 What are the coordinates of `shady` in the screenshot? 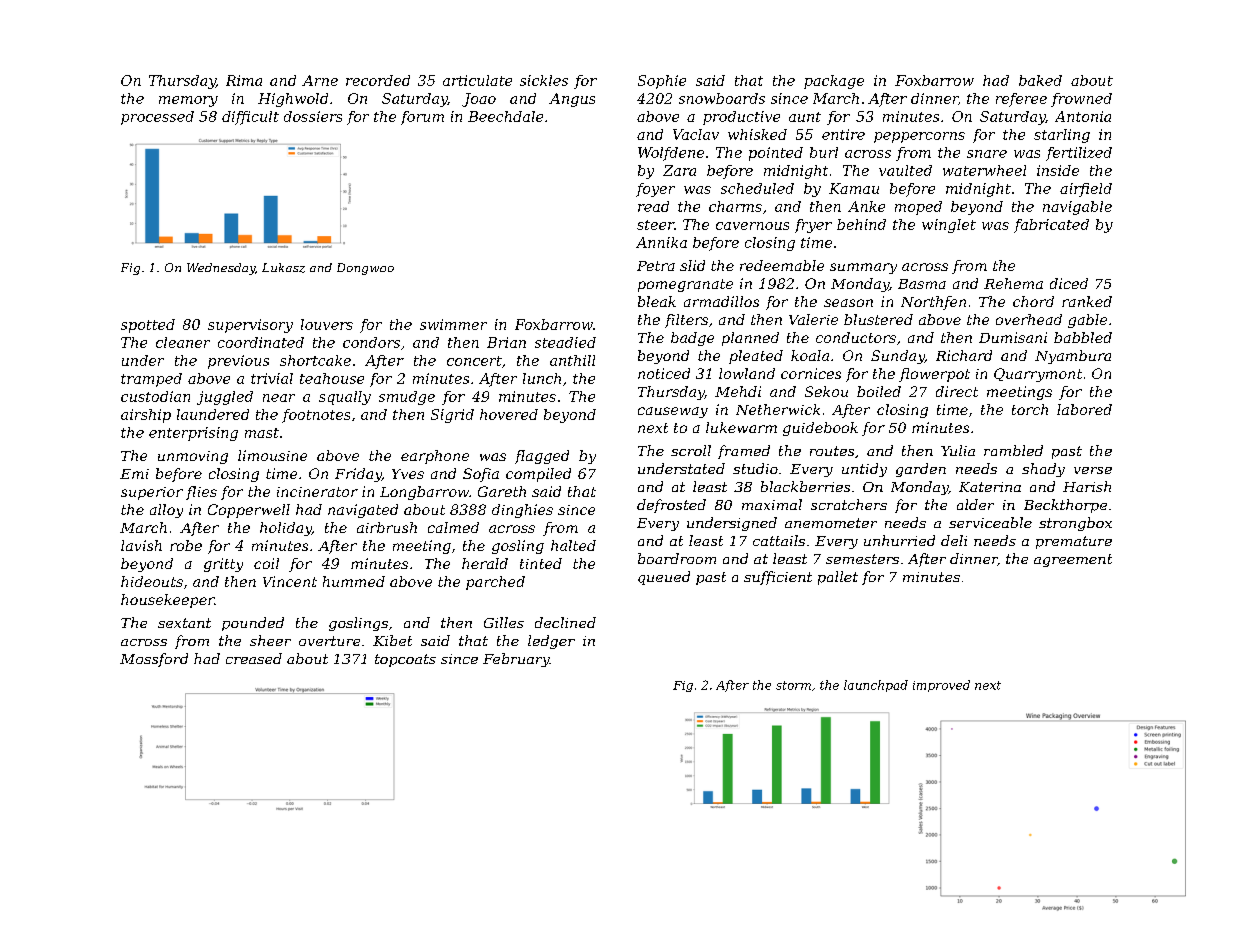 It's located at (1043, 470).
